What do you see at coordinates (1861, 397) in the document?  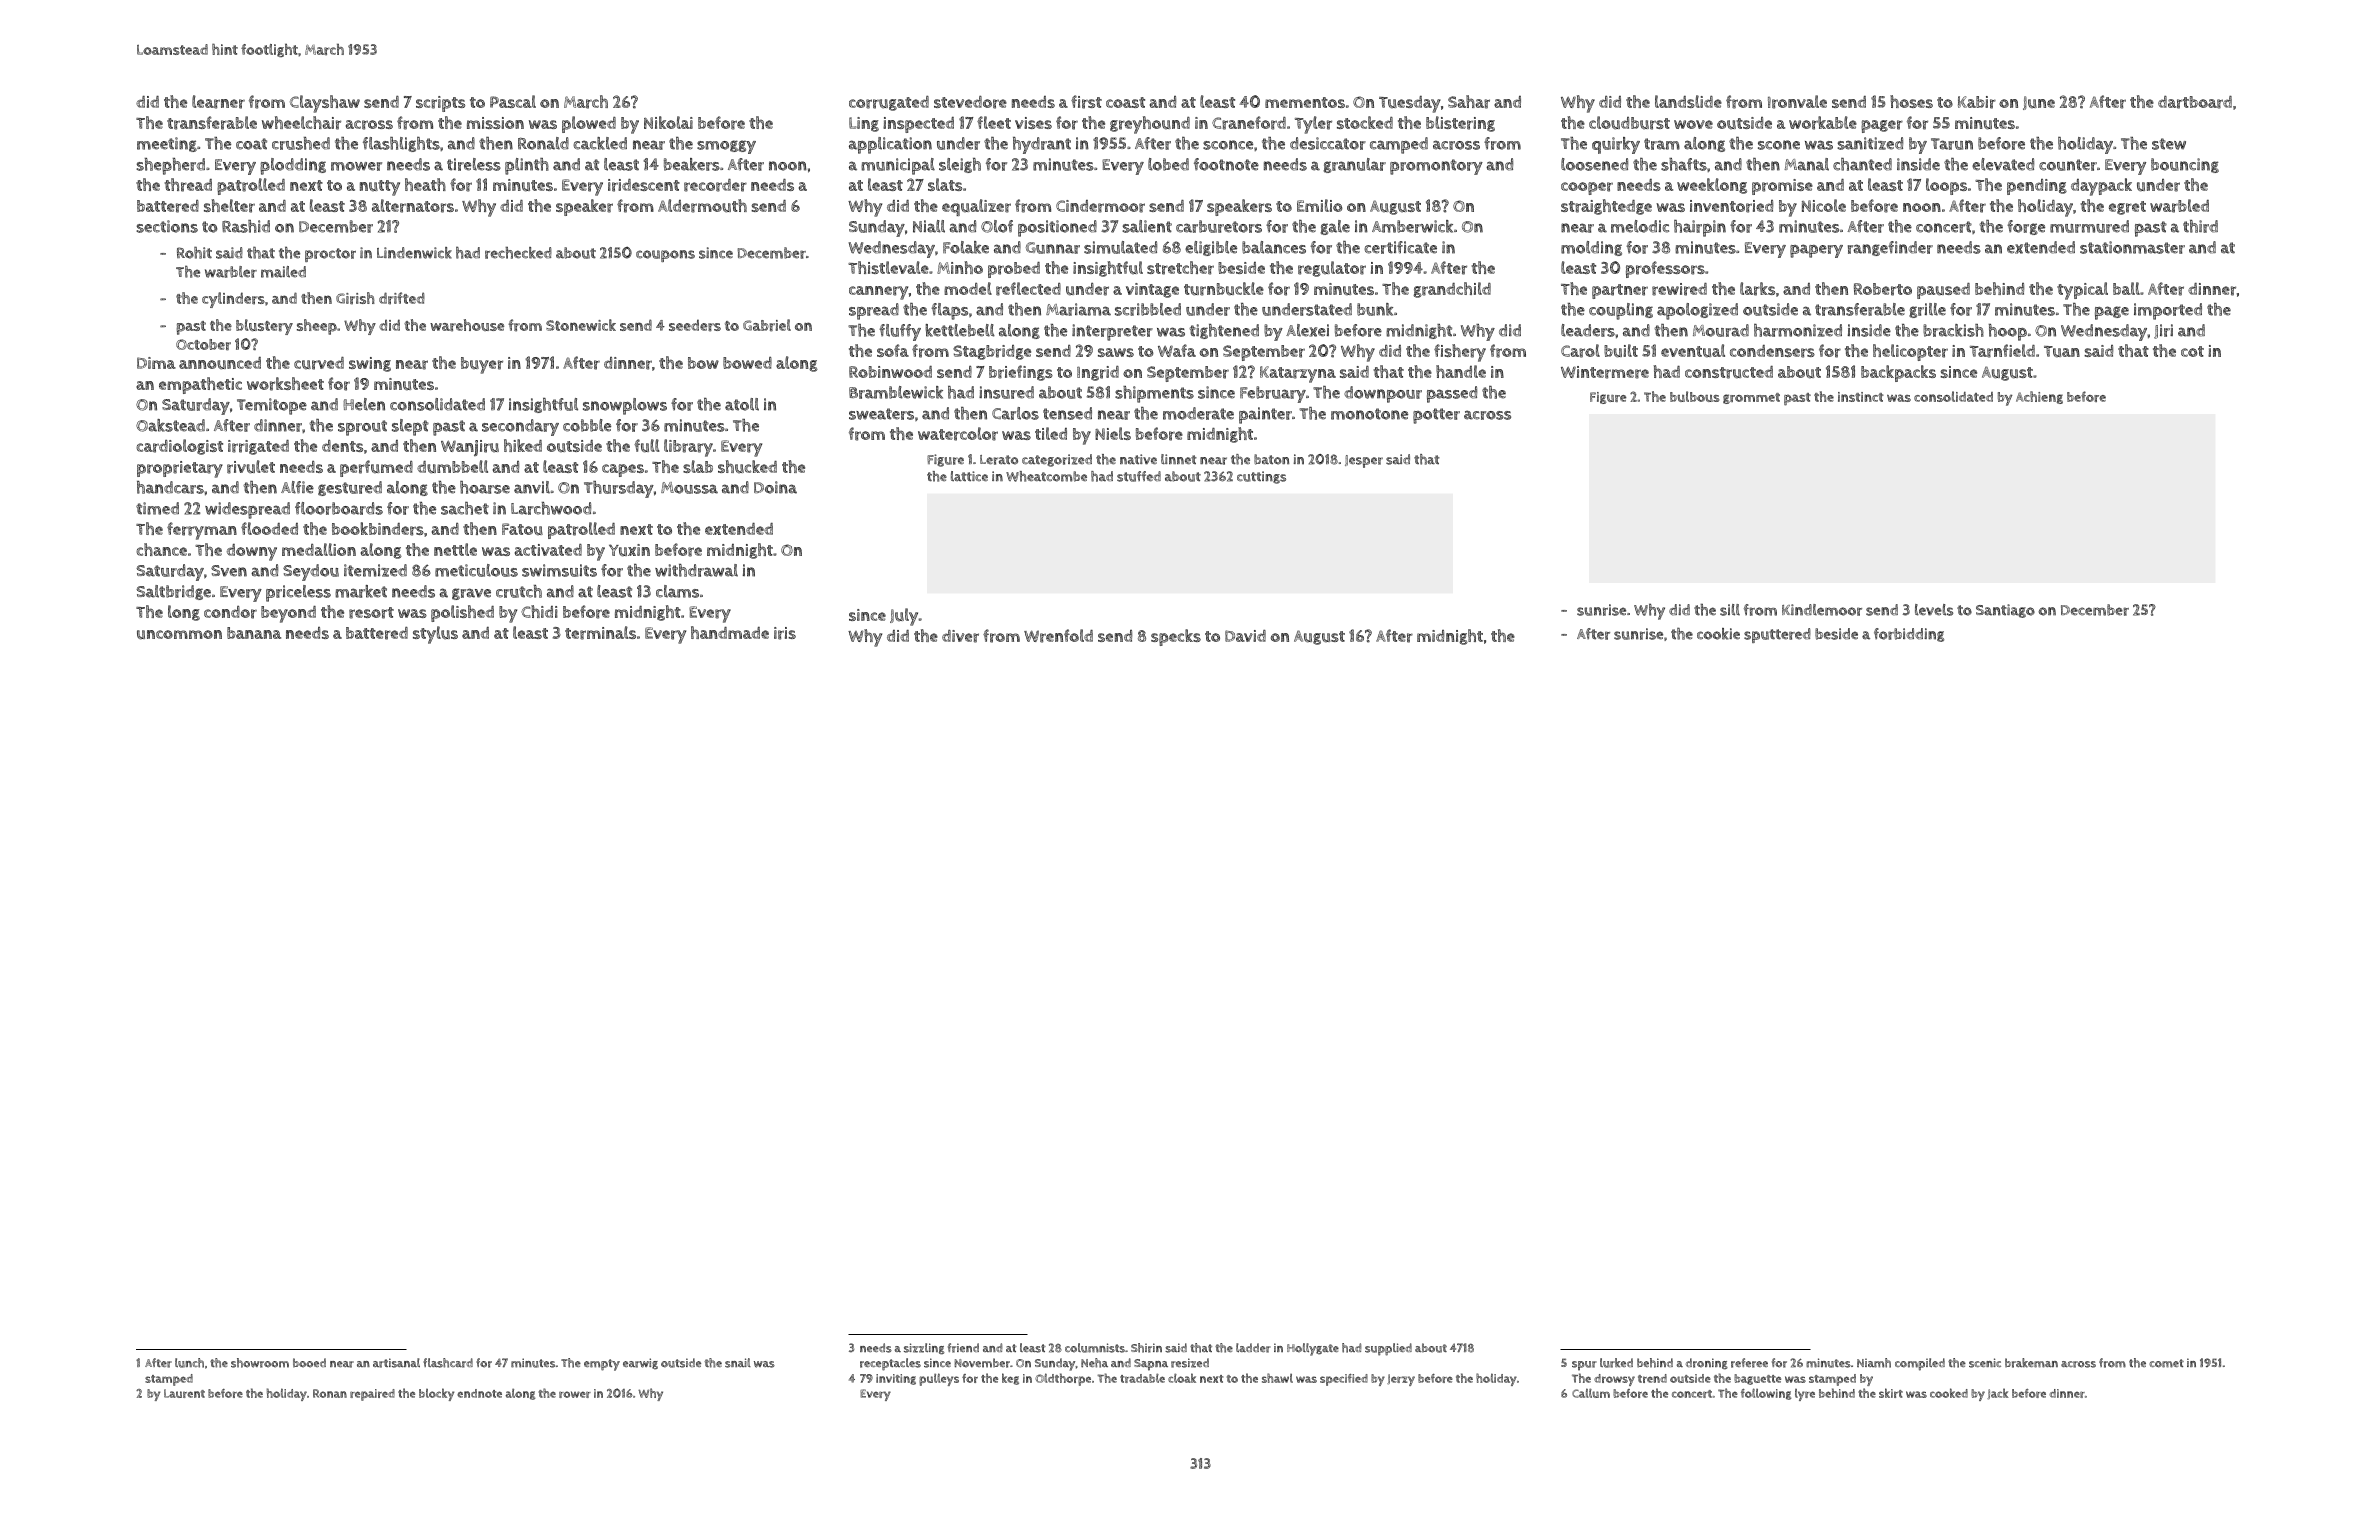 I see `instinct` at bounding box center [1861, 397].
